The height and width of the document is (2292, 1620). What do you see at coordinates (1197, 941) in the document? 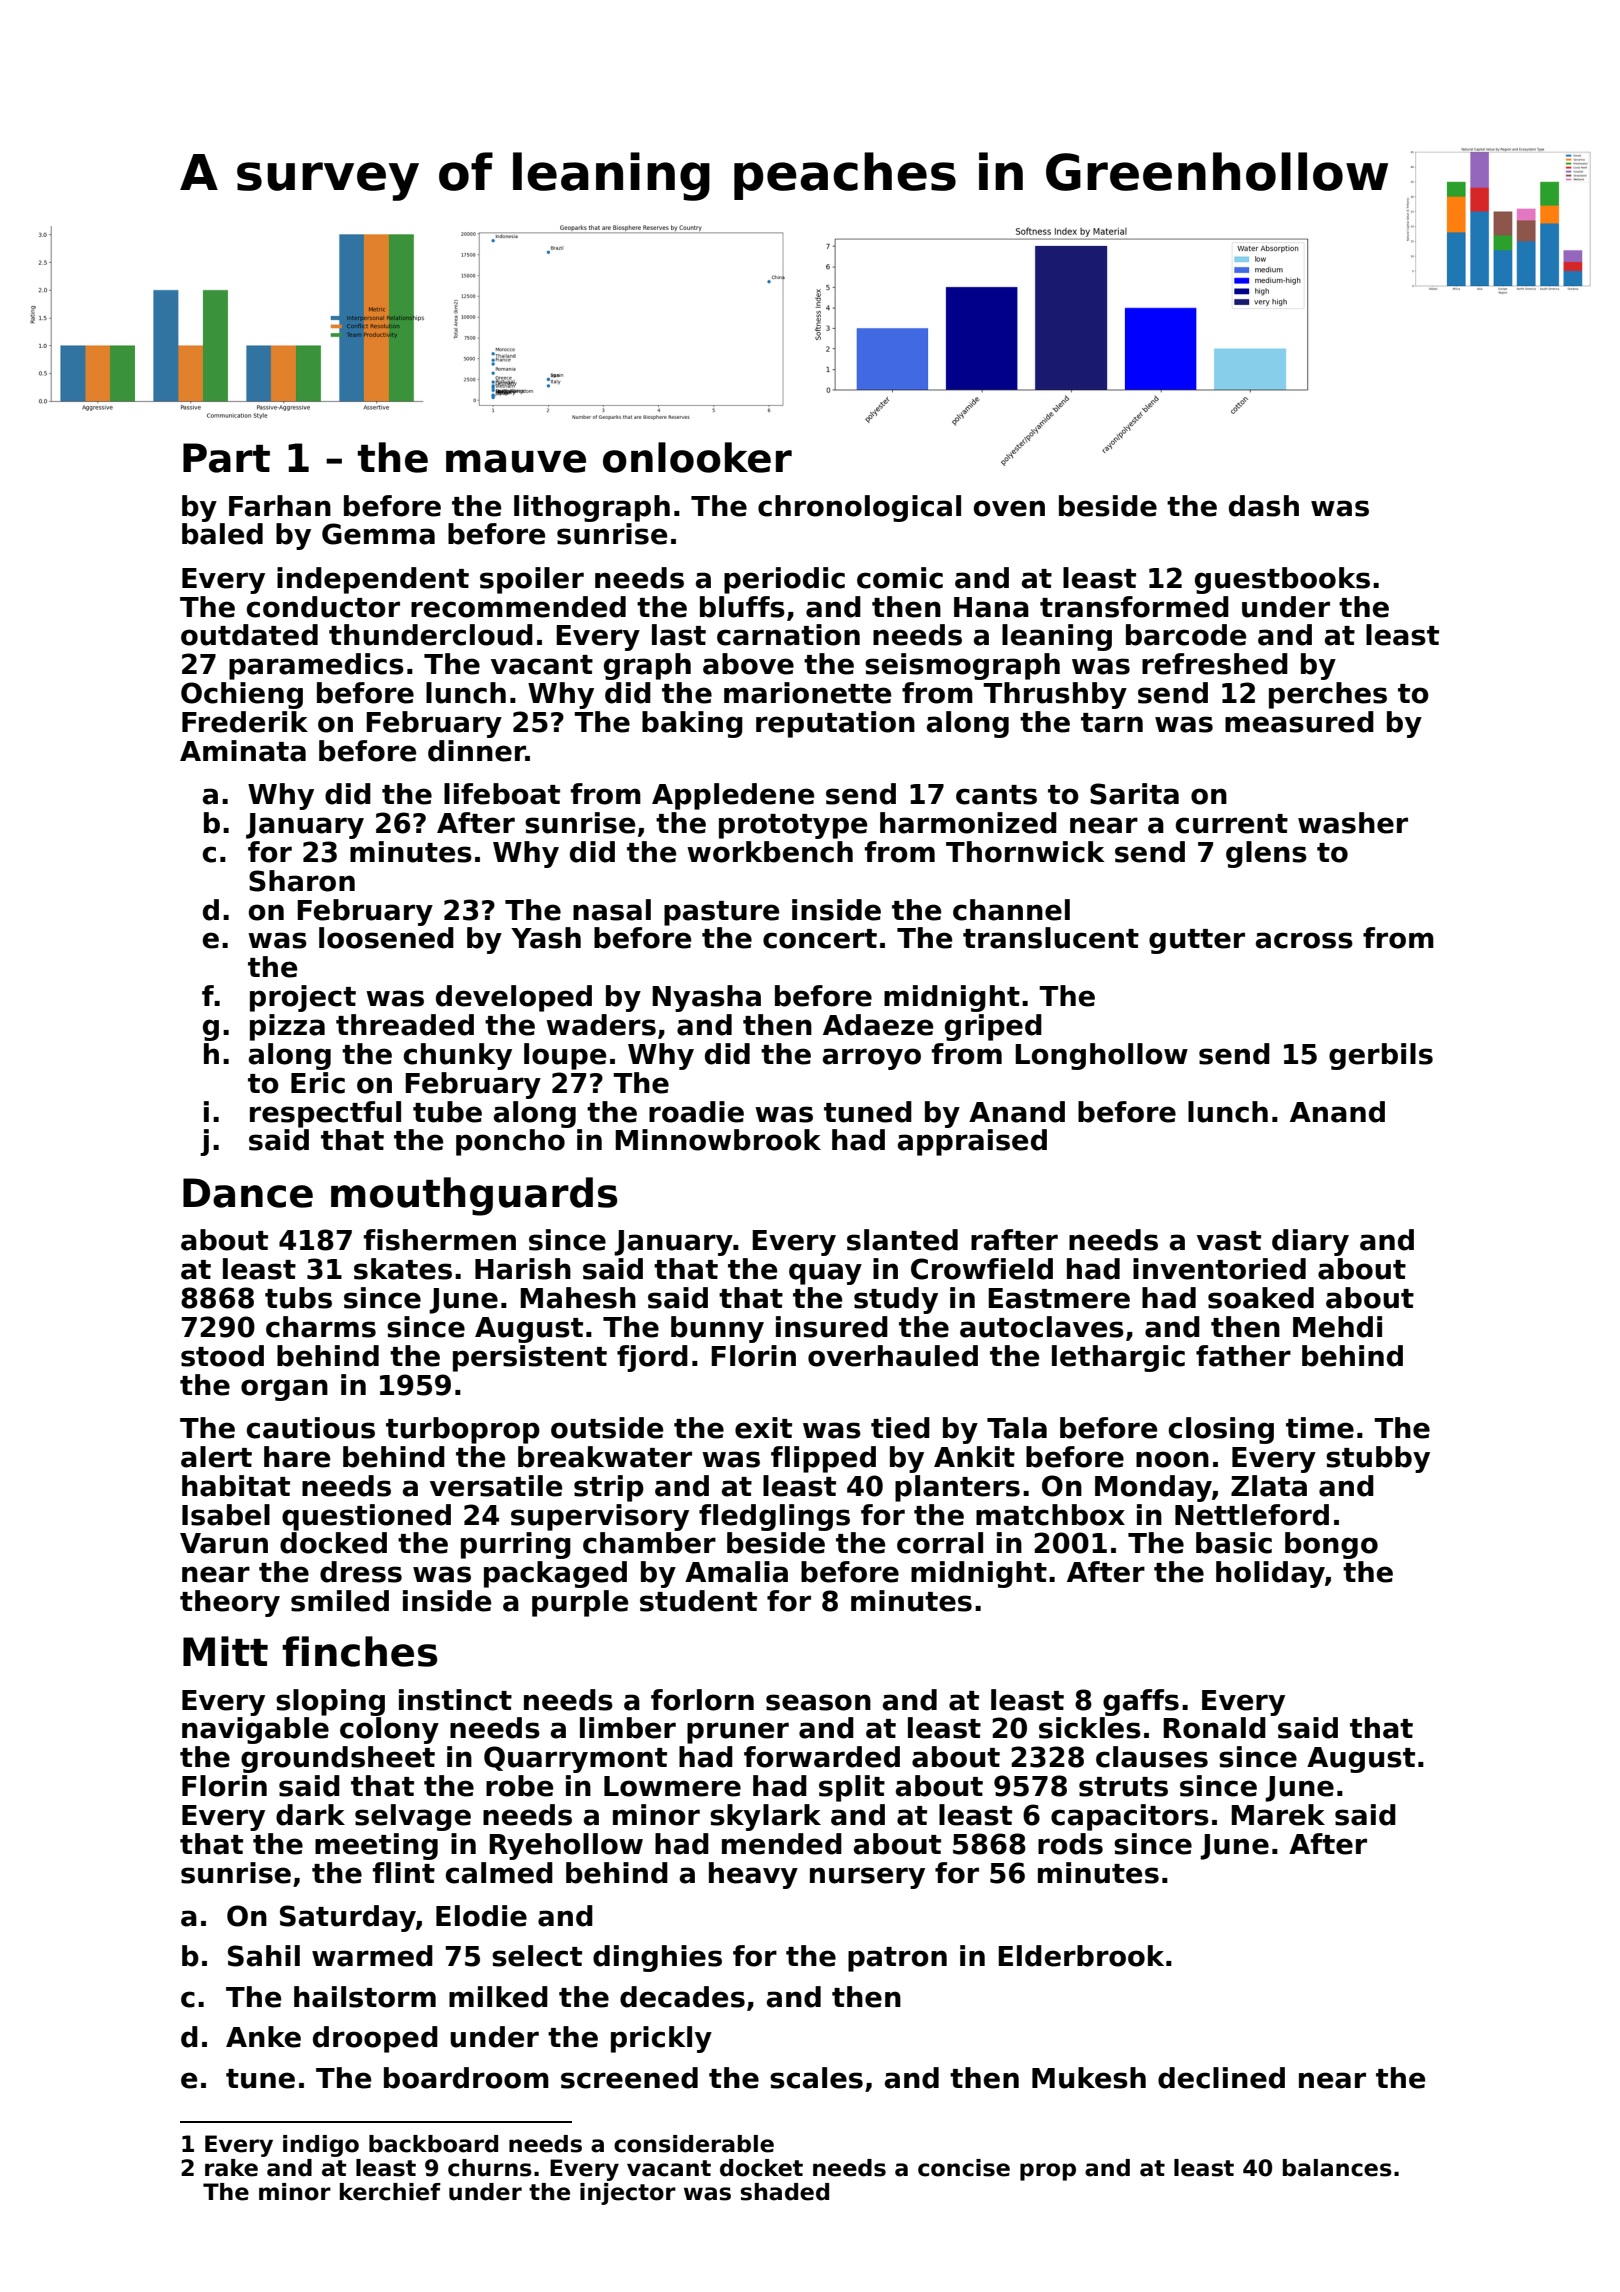
I see `gutter` at bounding box center [1197, 941].
